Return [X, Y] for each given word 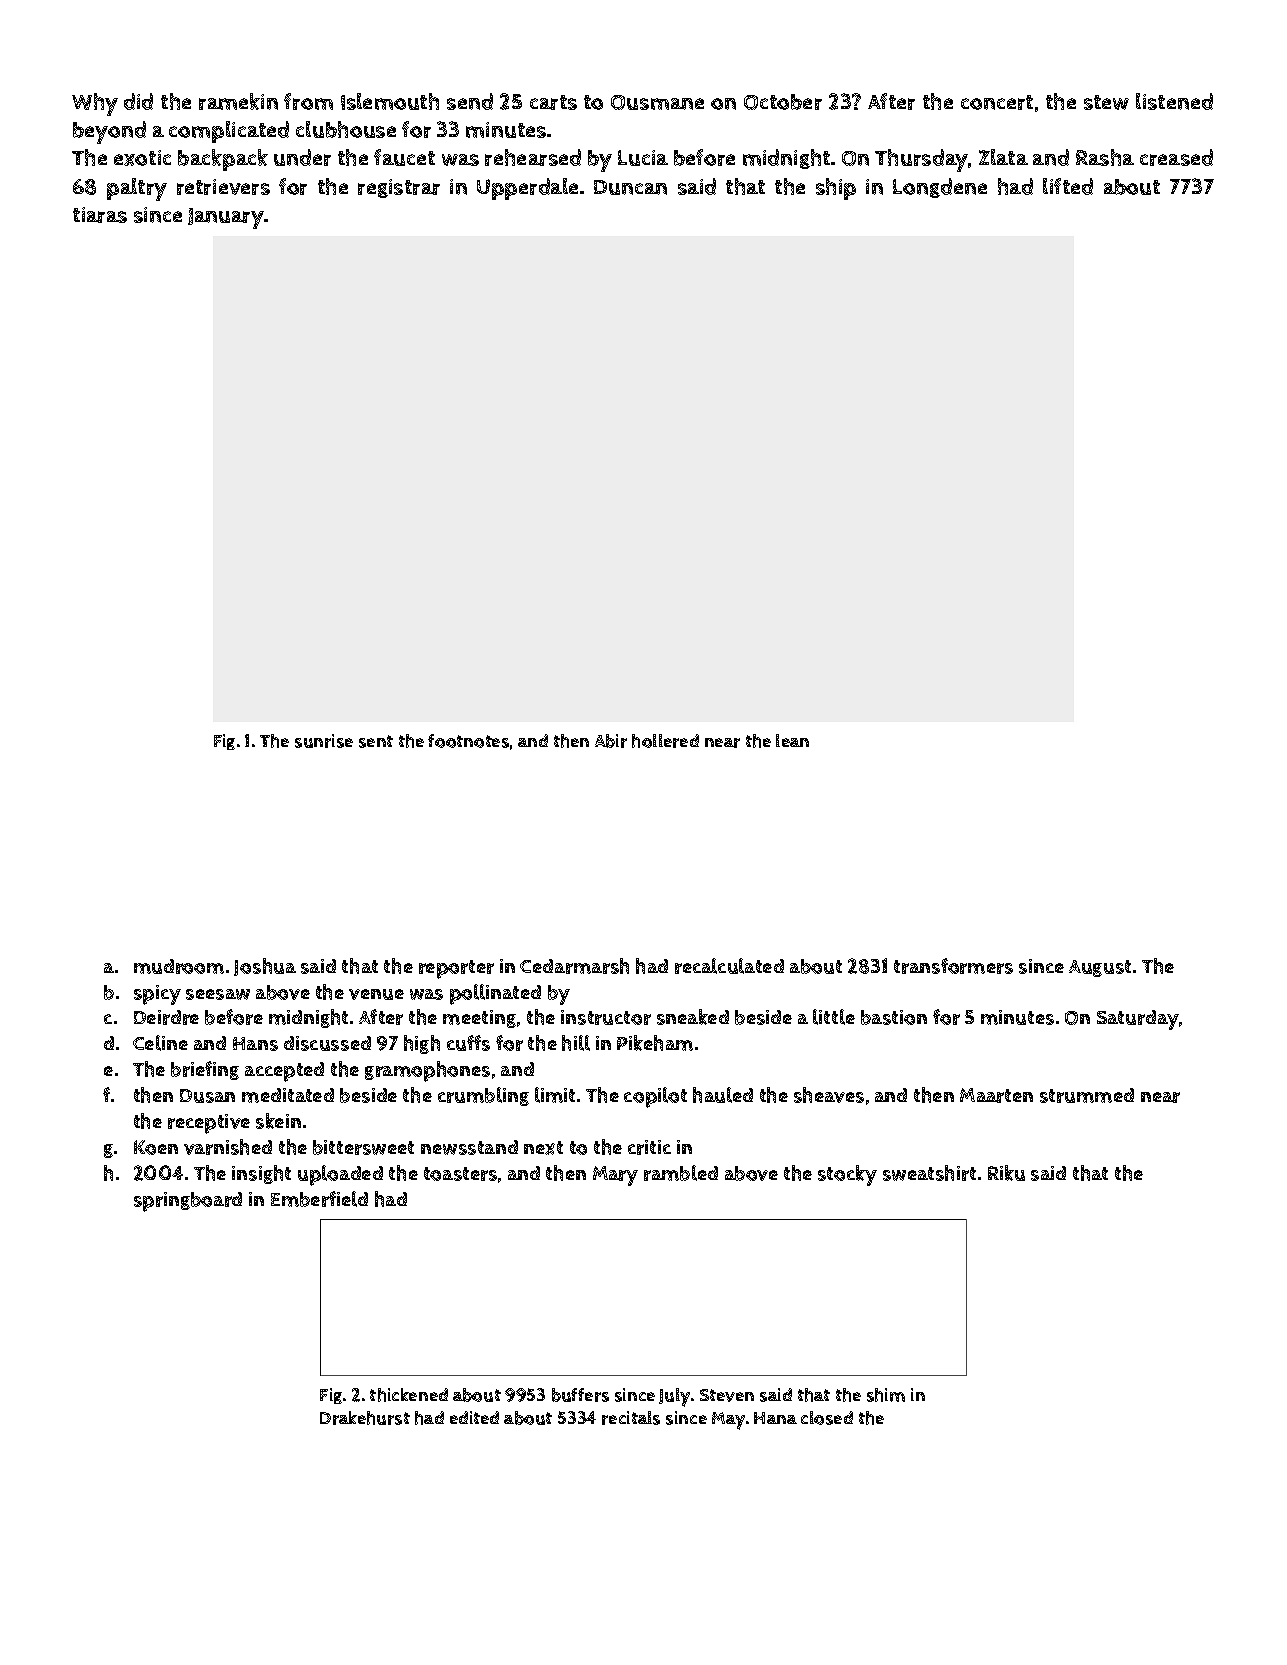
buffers [580, 1395]
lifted [1068, 186]
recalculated [729, 966]
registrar [399, 188]
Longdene [940, 188]
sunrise [324, 741]
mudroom [179, 966]
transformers [953, 966]
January [226, 218]
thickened [409, 1395]
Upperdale [527, 189]
